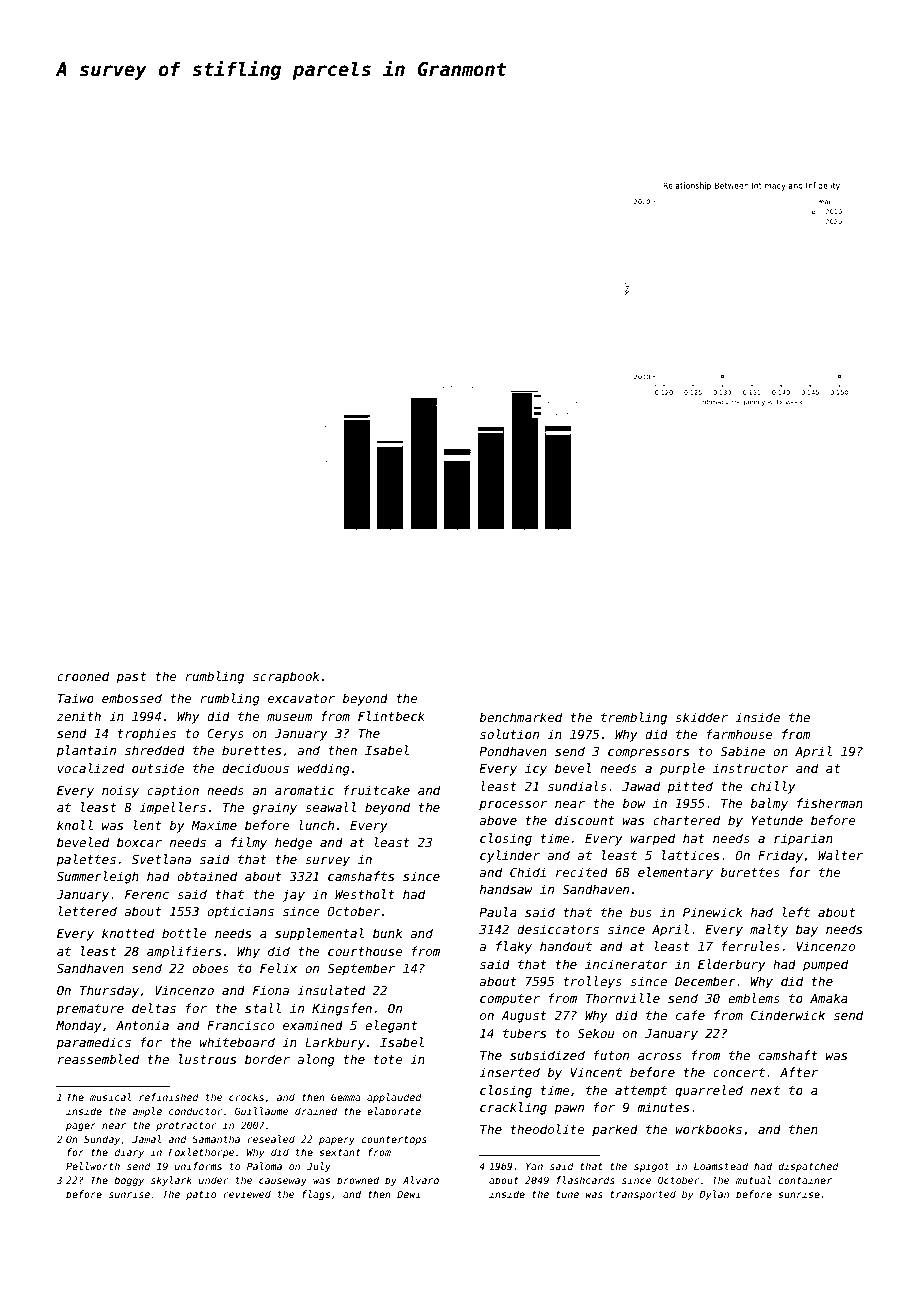 The height and width of the image is (1314, 924). Describe the element at coordinates (534, 1166) in the image. I see `Yan` at that location.
